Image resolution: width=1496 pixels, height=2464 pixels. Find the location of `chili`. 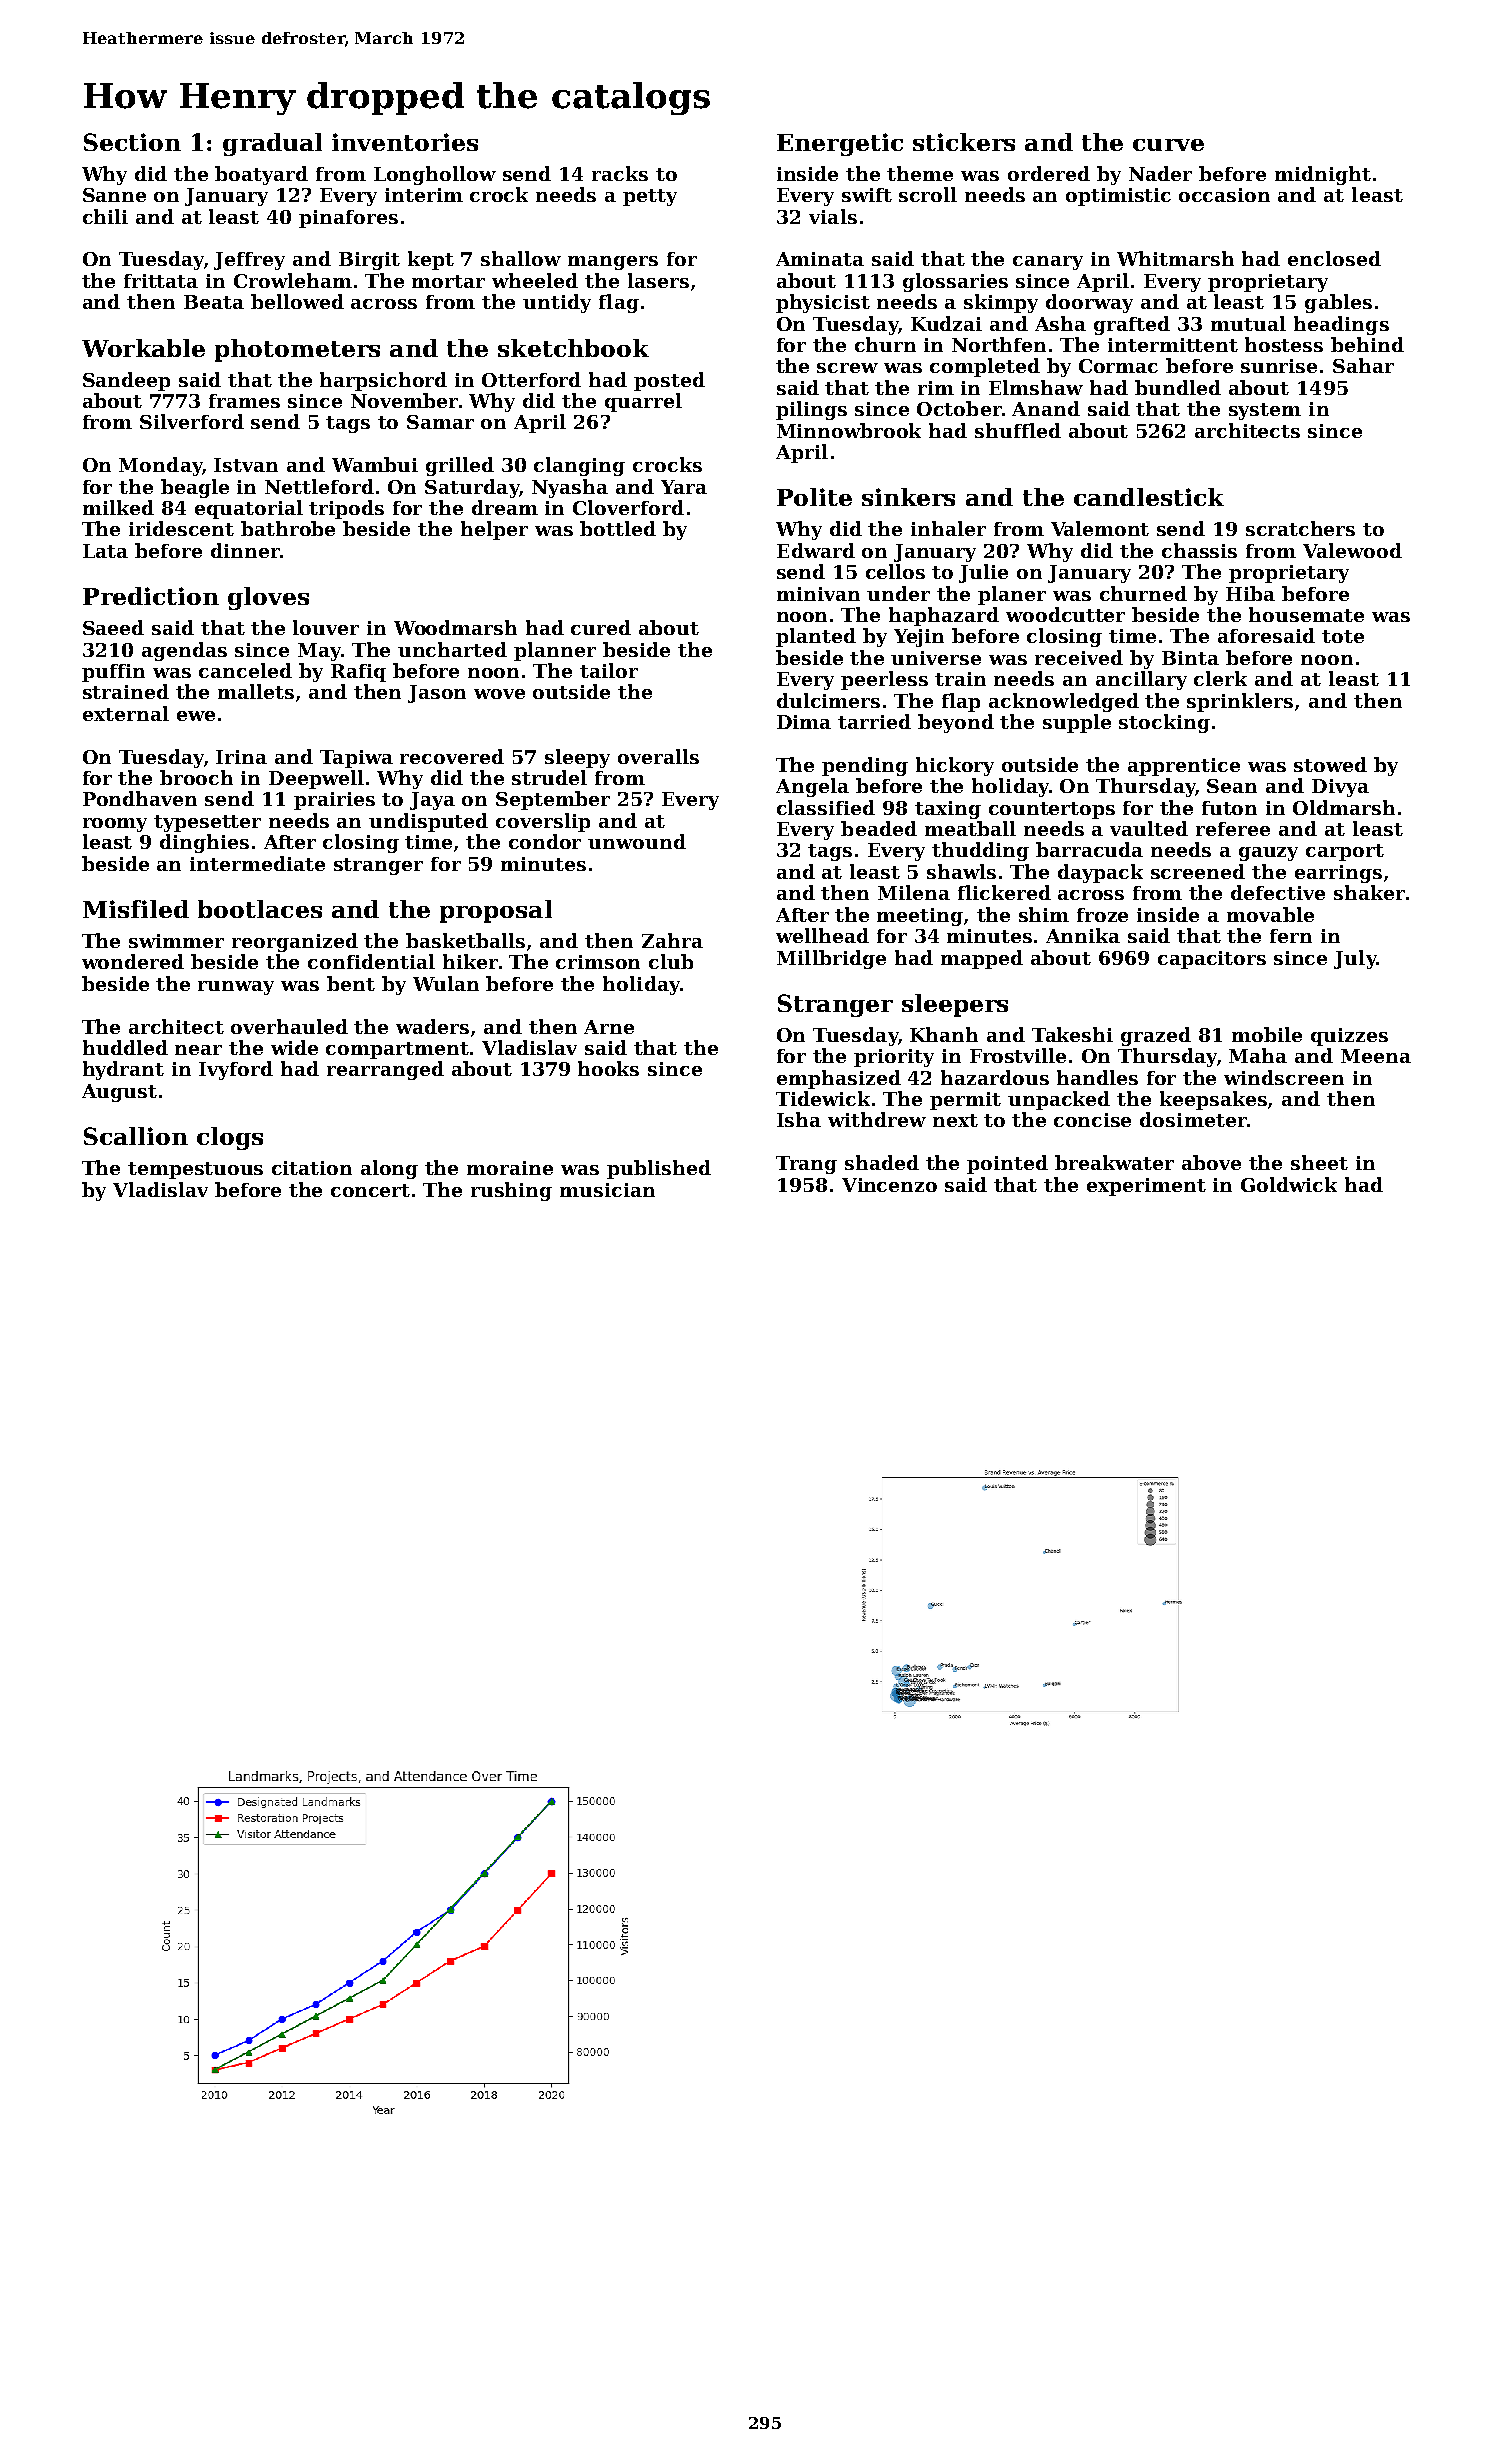

chili is located at coordinates (105, 216).
